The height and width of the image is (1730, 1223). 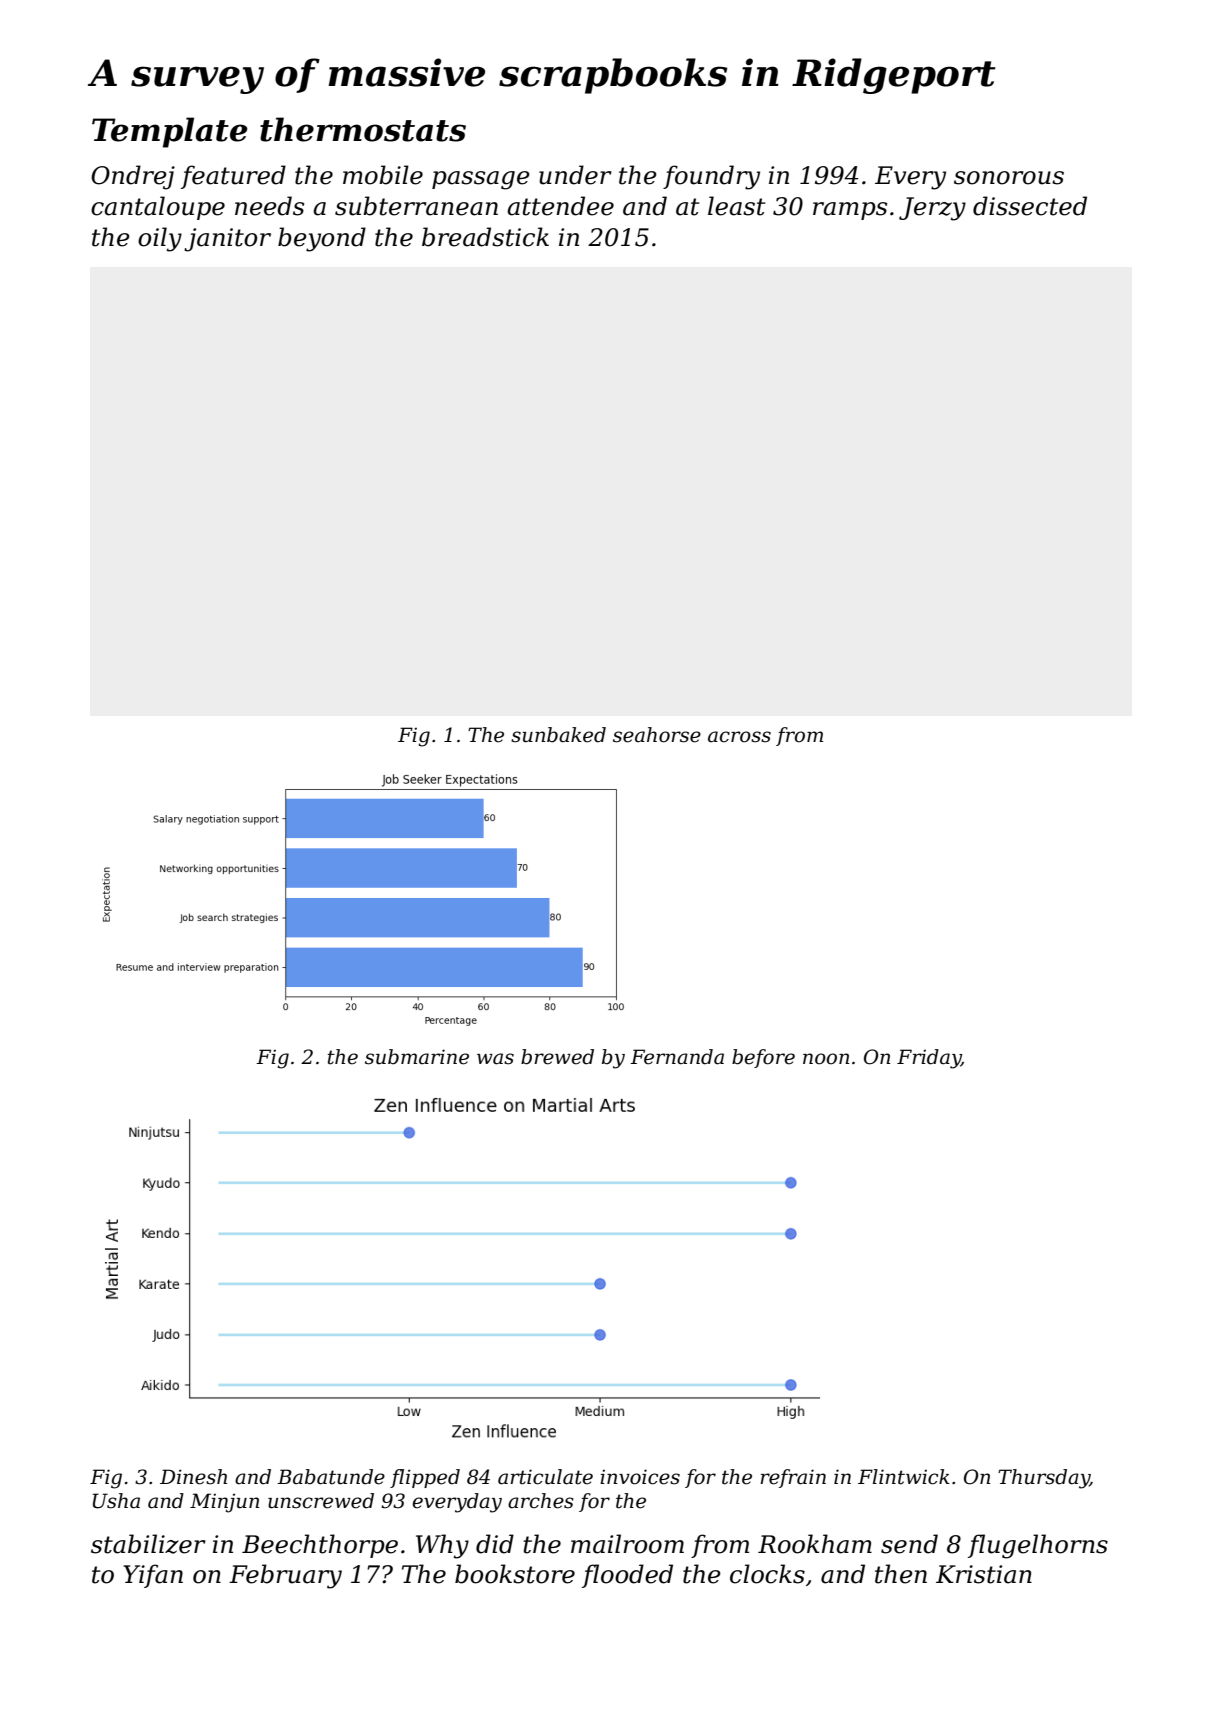 What do you see at coordinates (331, 1477) in the image?
I see `Babatunde` at bounding box center [331, 1477].
